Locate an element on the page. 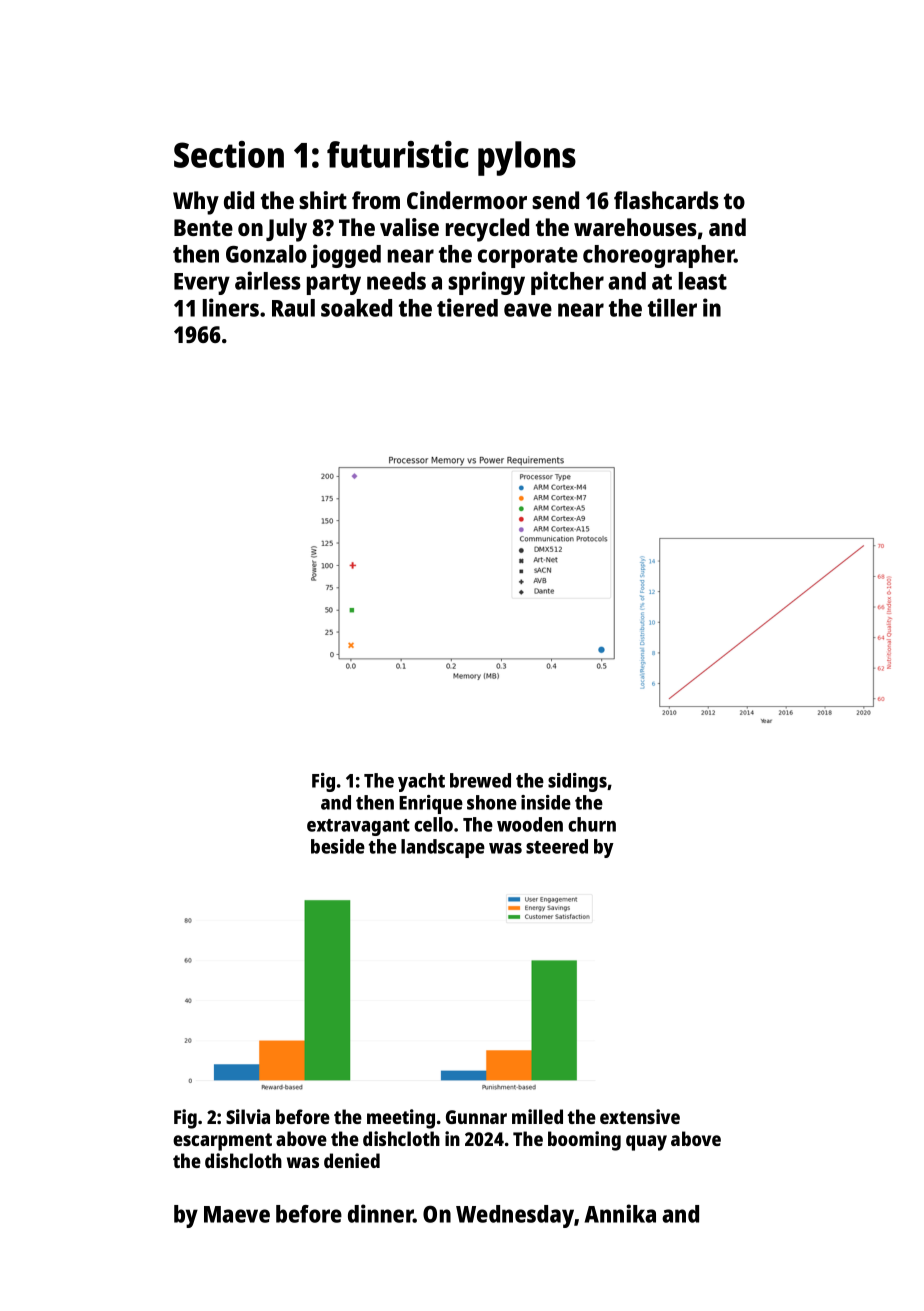 The width and height of the image is (924, 1311). pylons is located at coordinates (527, 158).
